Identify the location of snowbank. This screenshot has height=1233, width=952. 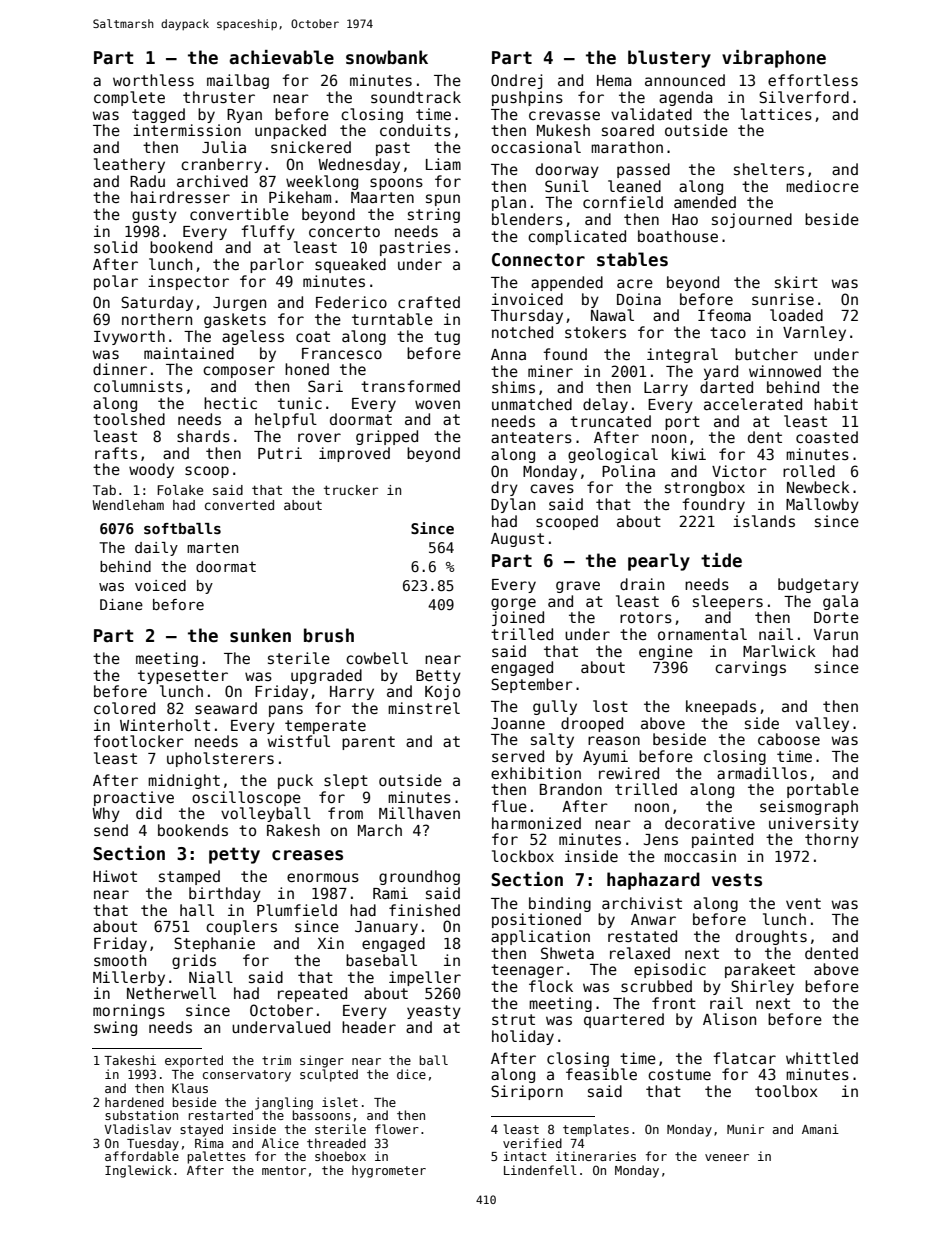
(387, 57).
